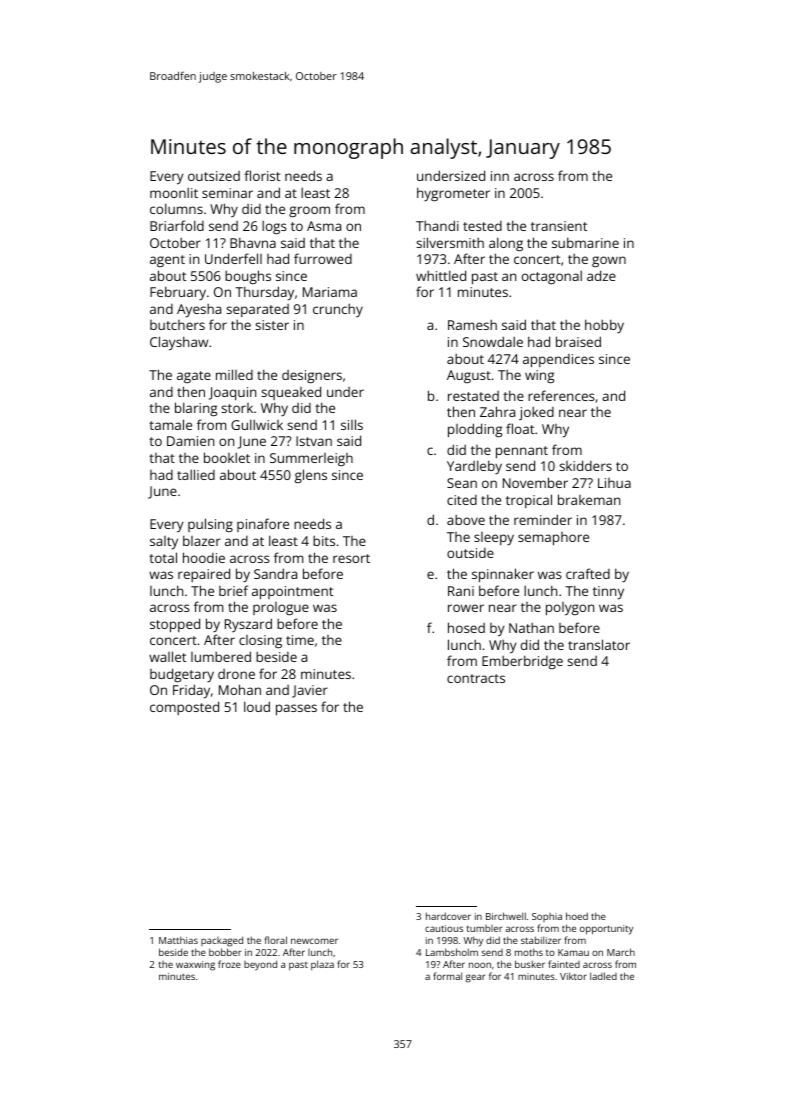 The width and height of the document is (787, 1116). Describe the element at coordinates (311, 476) in the document. I see `glens` at that location.
